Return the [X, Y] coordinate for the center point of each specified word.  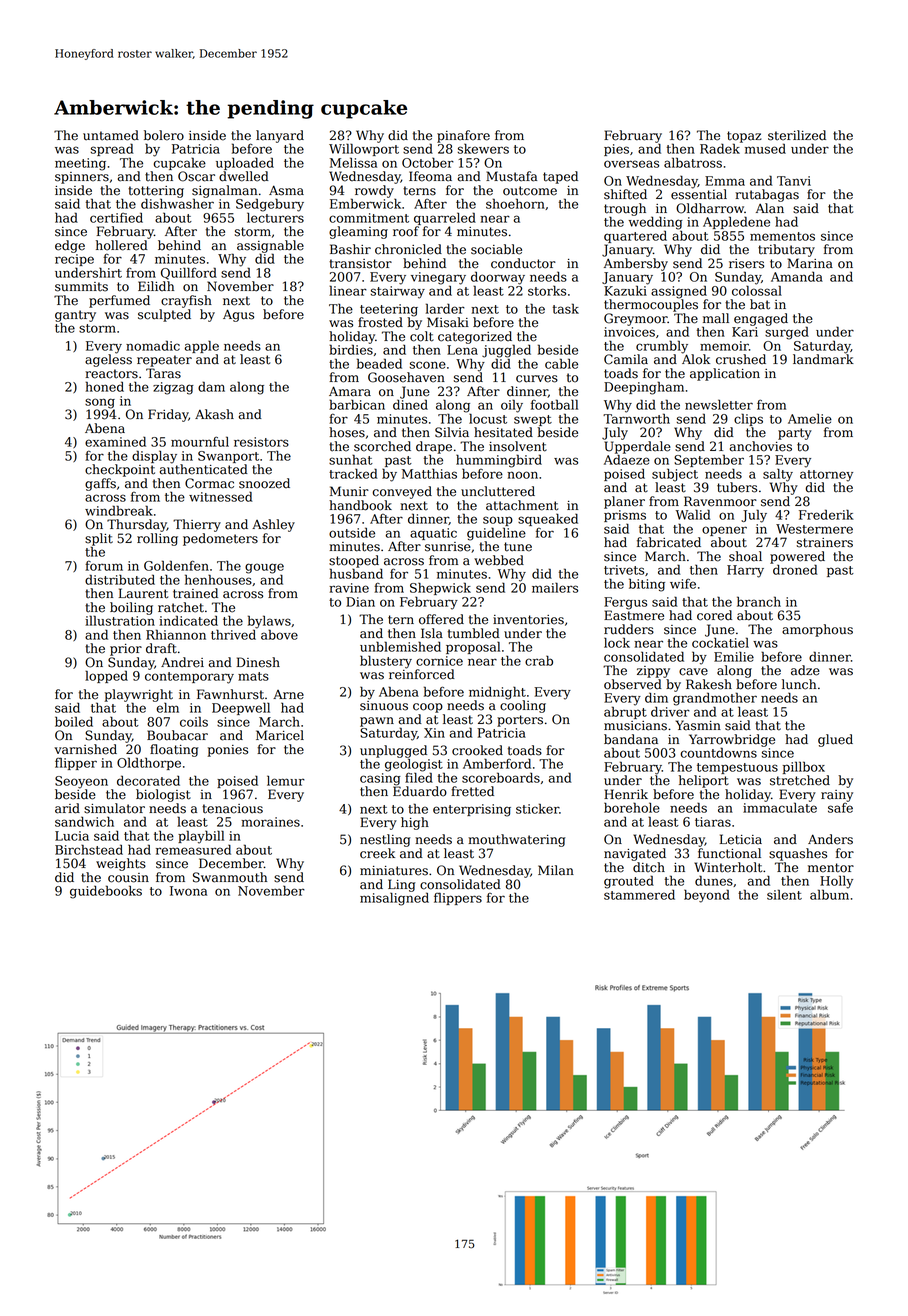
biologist [163, 795]
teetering [389, 310]
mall [716, 318]
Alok [696, 359]
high [415, 823]
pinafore [463, 136]
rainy [837, 796]
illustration [120, 620]
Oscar [196, 176]
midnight [497, 693]
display [154, 457]
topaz [744, 137]
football [554, 404]
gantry [75, 316]
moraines [270, 822]
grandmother [715, 699]
